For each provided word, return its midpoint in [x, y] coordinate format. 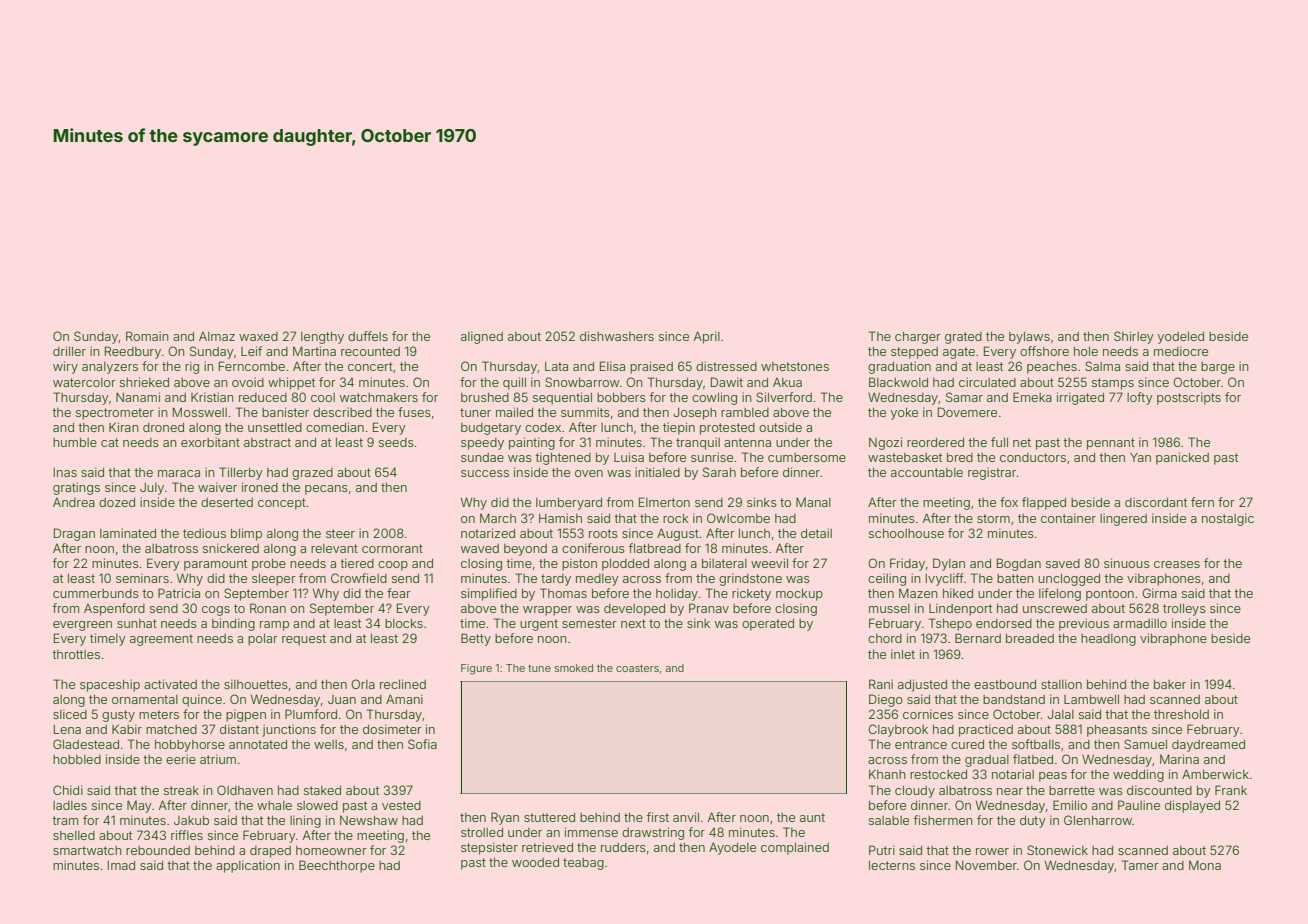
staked [322, 790]
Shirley [1134, 337]
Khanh [887, 774]
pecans [326, 490]
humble [75, 442]
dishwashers [617, 336]
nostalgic [1228, 519]
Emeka [1032, 397]
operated [768, 625]
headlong [1108, 640]
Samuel [1145, 744]
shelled [74, 835]
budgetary [491, 429]
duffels [368, 336]
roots [603, 533]
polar [263, 640]
